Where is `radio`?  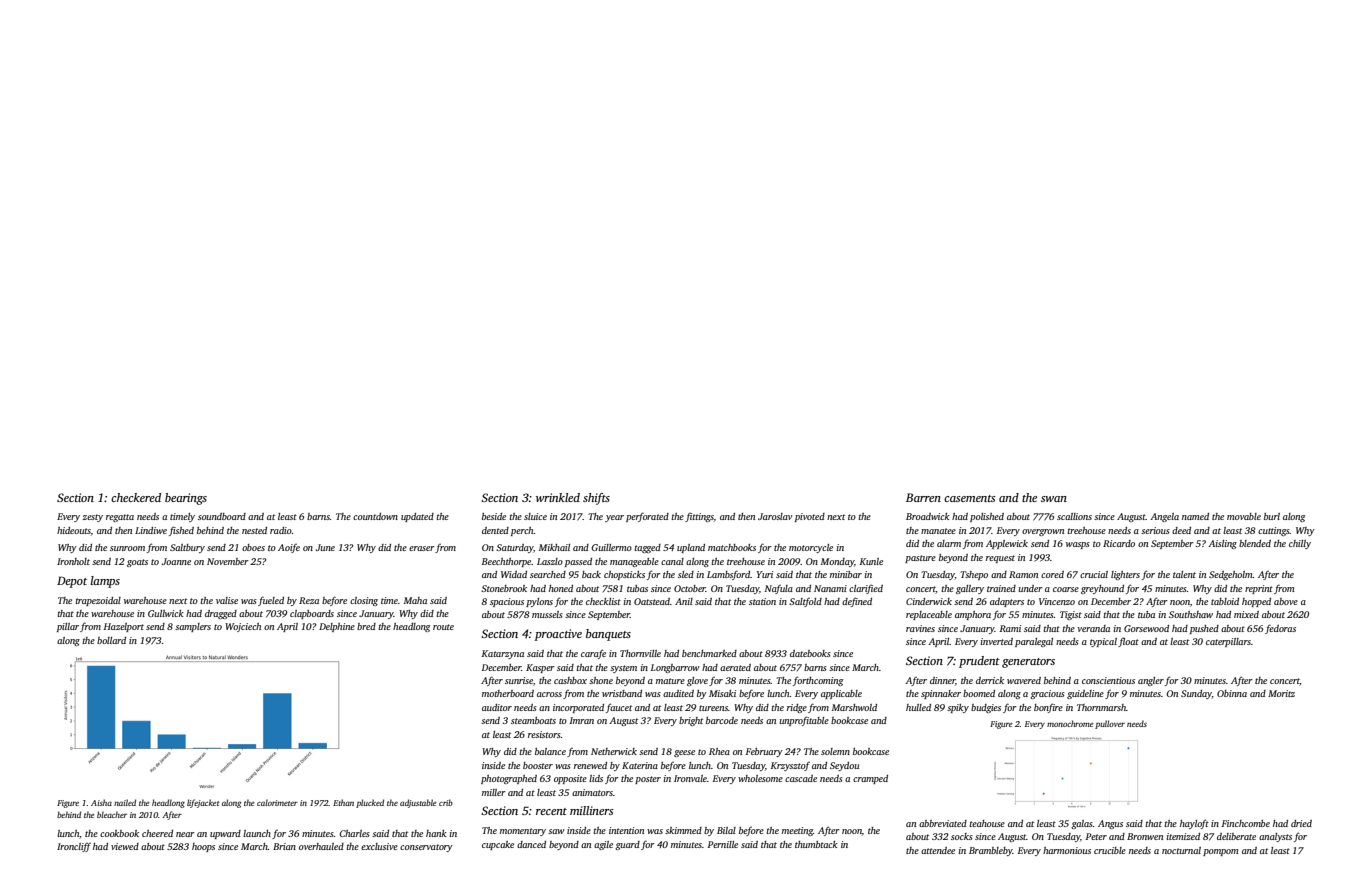 radio is located at coordinates (281, 530).
